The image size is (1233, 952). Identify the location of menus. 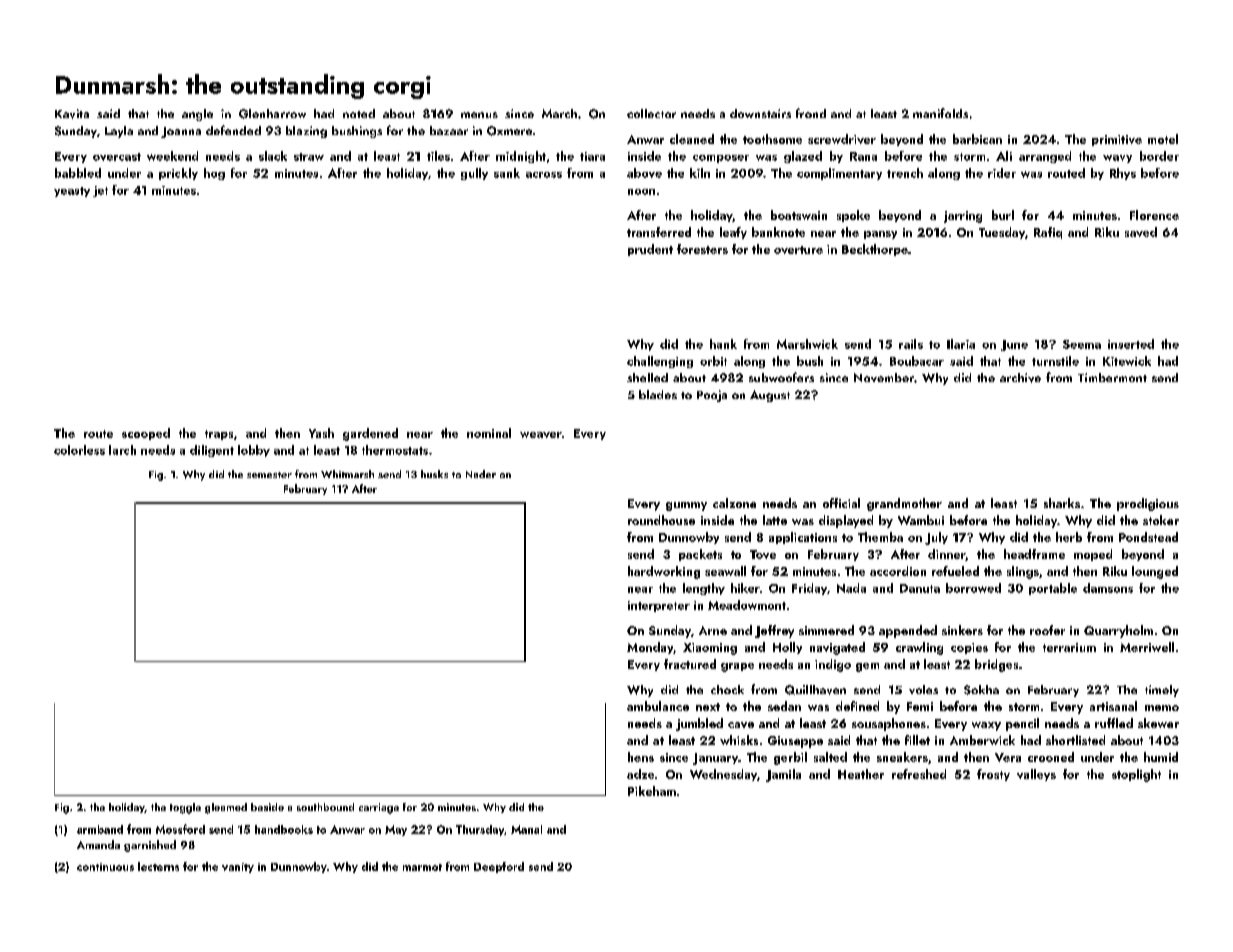
(479, 115).
